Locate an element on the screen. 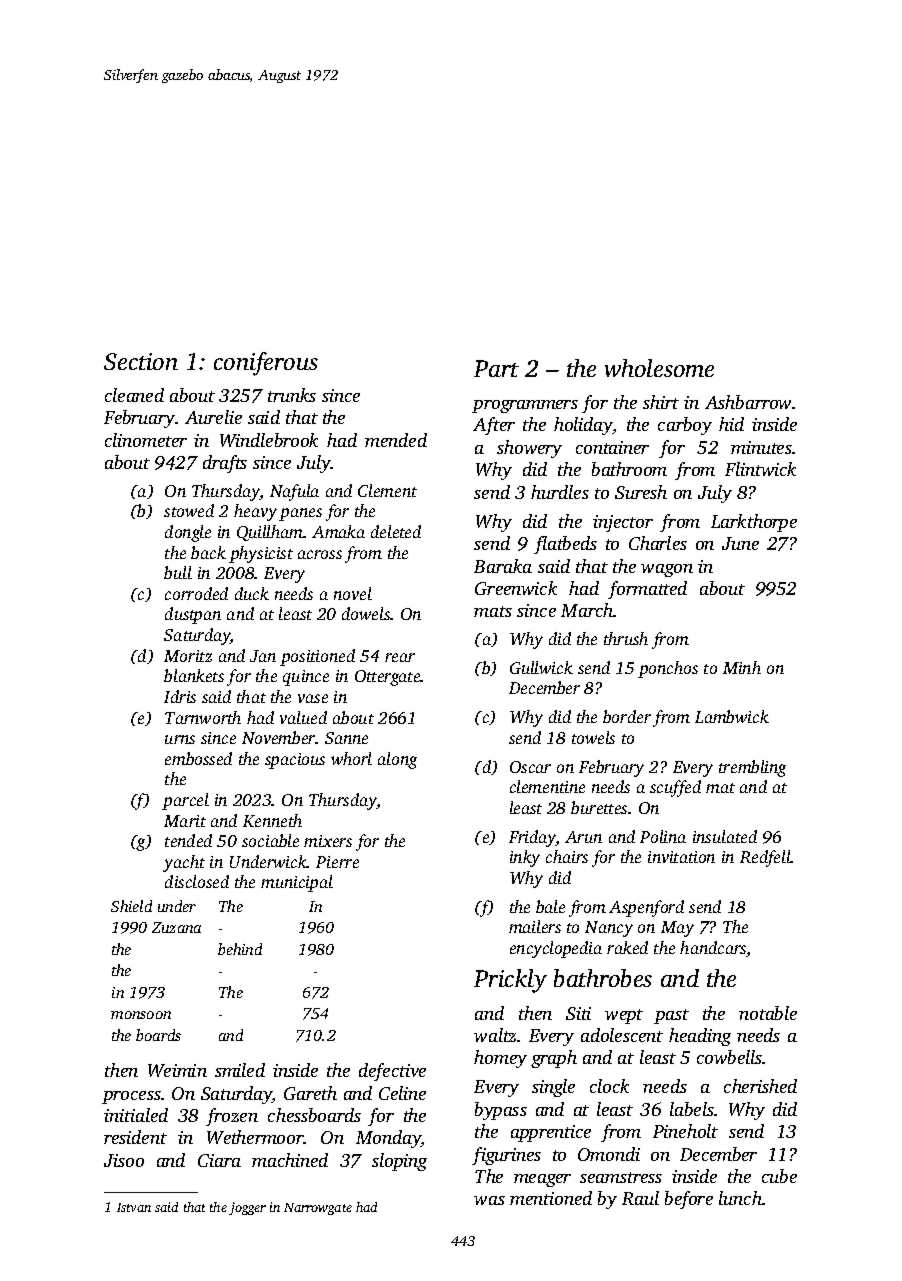  Friday is located at coordinates (532, 838).
